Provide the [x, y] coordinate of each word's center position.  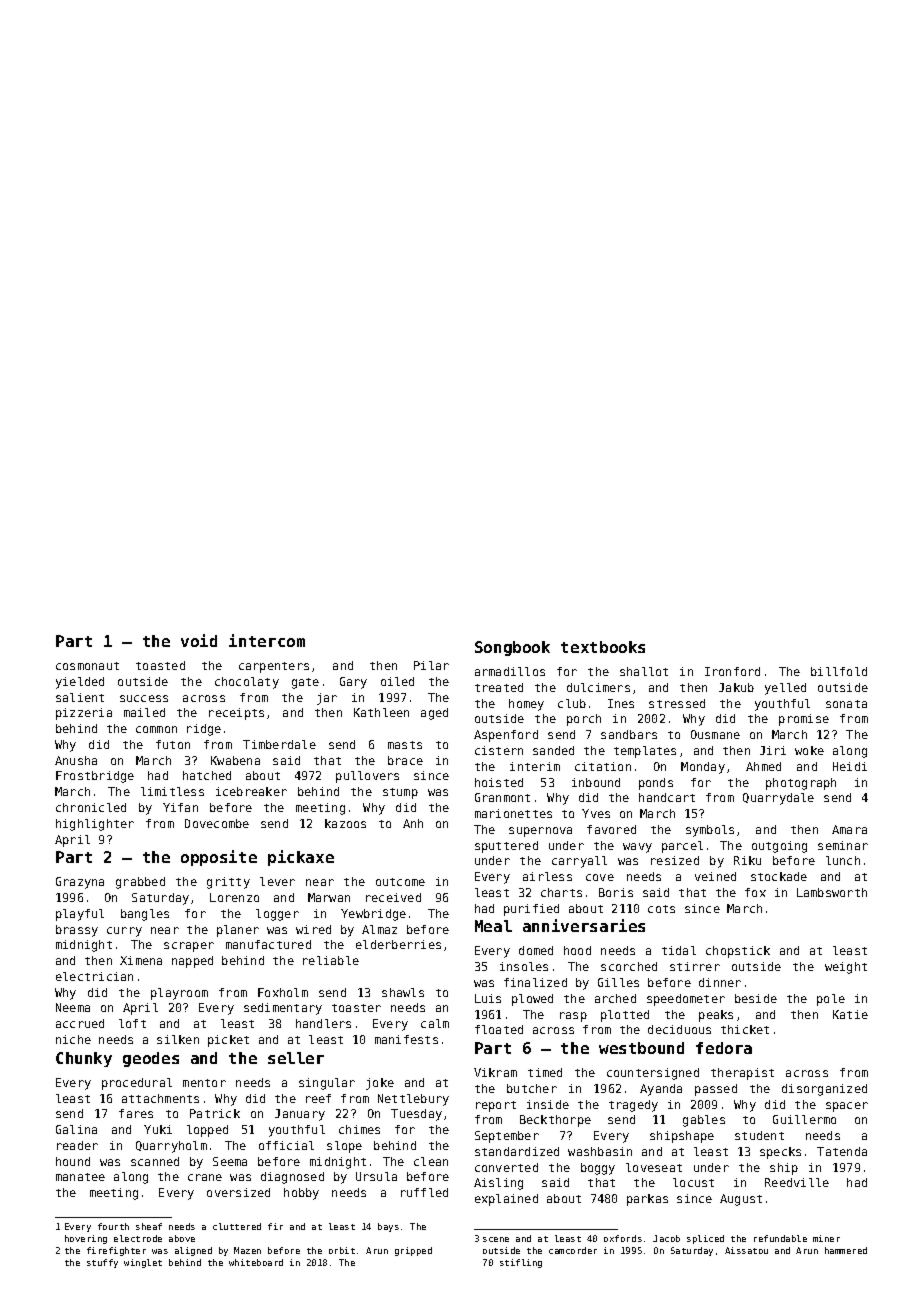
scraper [189, 947]
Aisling [498, 1184]
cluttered [237, 1226]
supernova [540, 832]
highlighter [95, 825]
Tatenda [842, 1151]
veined [715, 876]
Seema [230, 1161]
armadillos [510, 671]
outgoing [779, 847]
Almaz [379, 929]
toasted [160, 665]
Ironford [732, 671]
